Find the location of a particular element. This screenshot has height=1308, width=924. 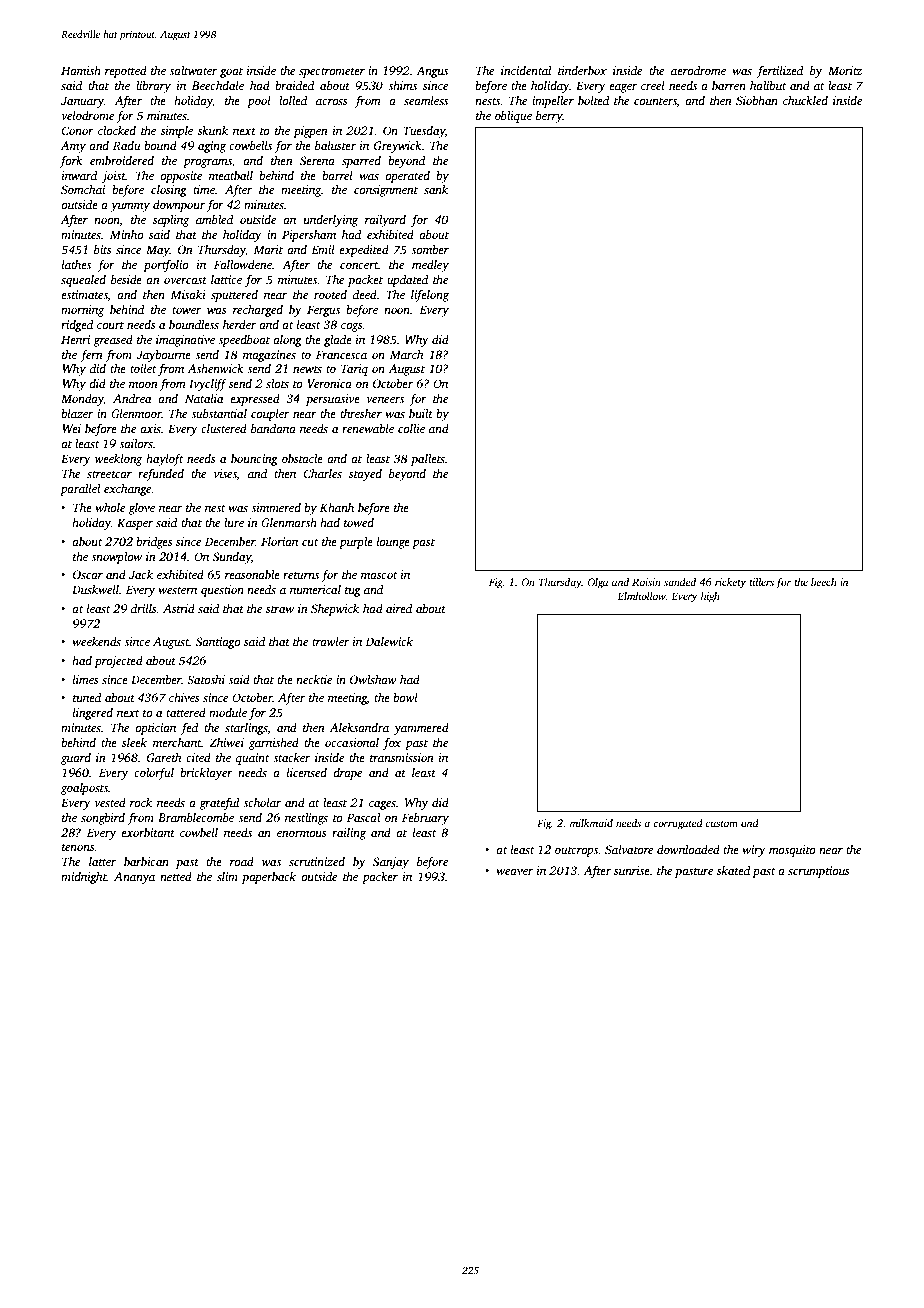

blazer is located at coordinates (77, 413).
